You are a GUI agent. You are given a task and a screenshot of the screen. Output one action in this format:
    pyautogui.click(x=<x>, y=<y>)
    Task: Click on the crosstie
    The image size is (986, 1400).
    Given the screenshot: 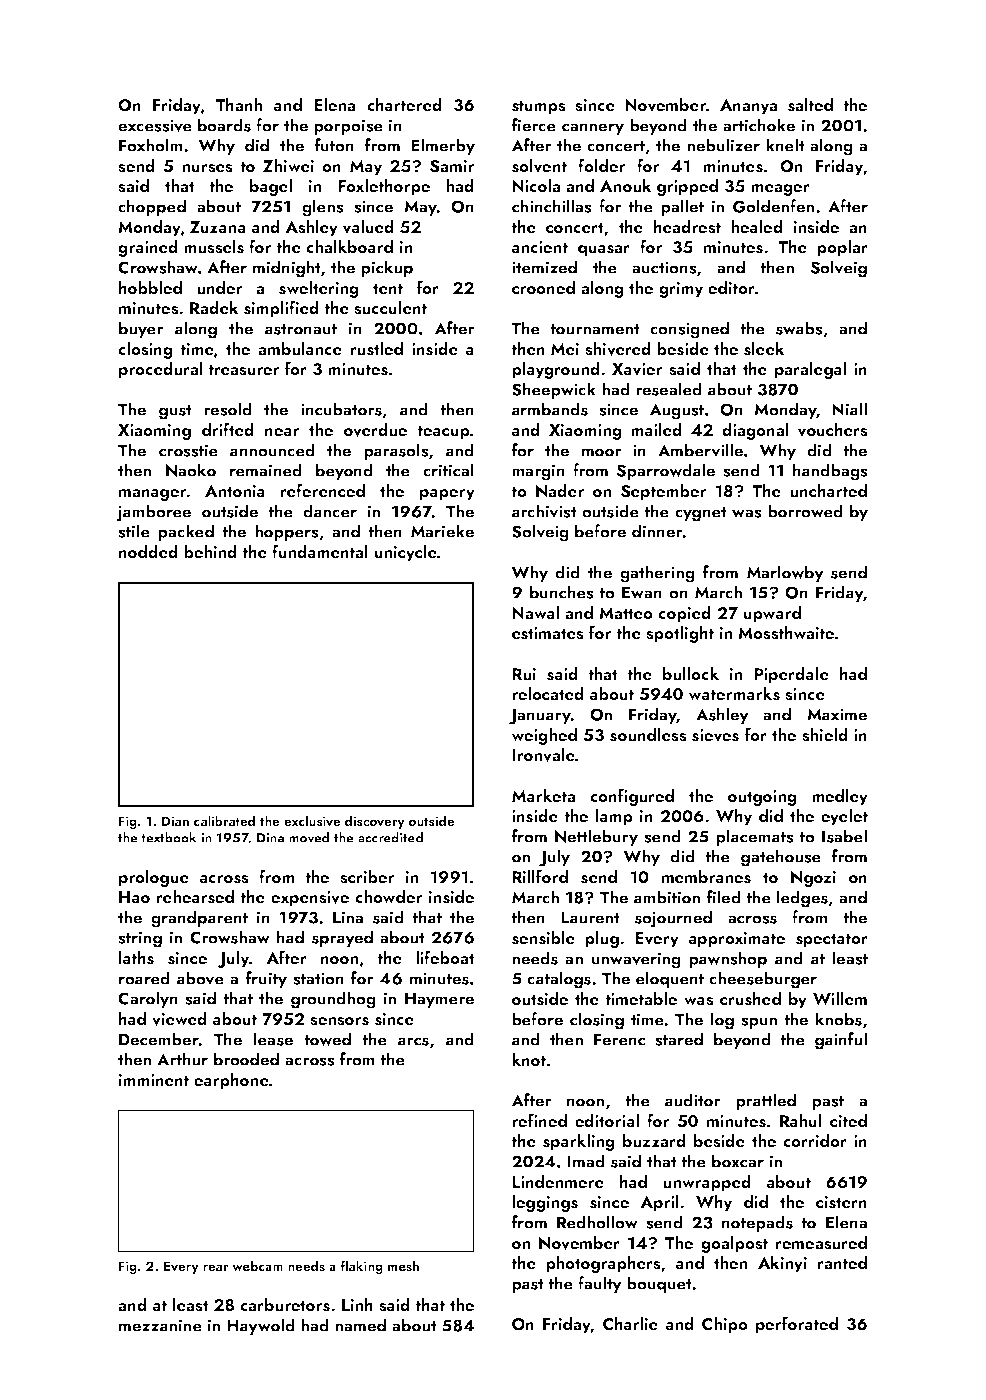 What is the action you would take?
    pyautogui.click(x=188, y=450)
